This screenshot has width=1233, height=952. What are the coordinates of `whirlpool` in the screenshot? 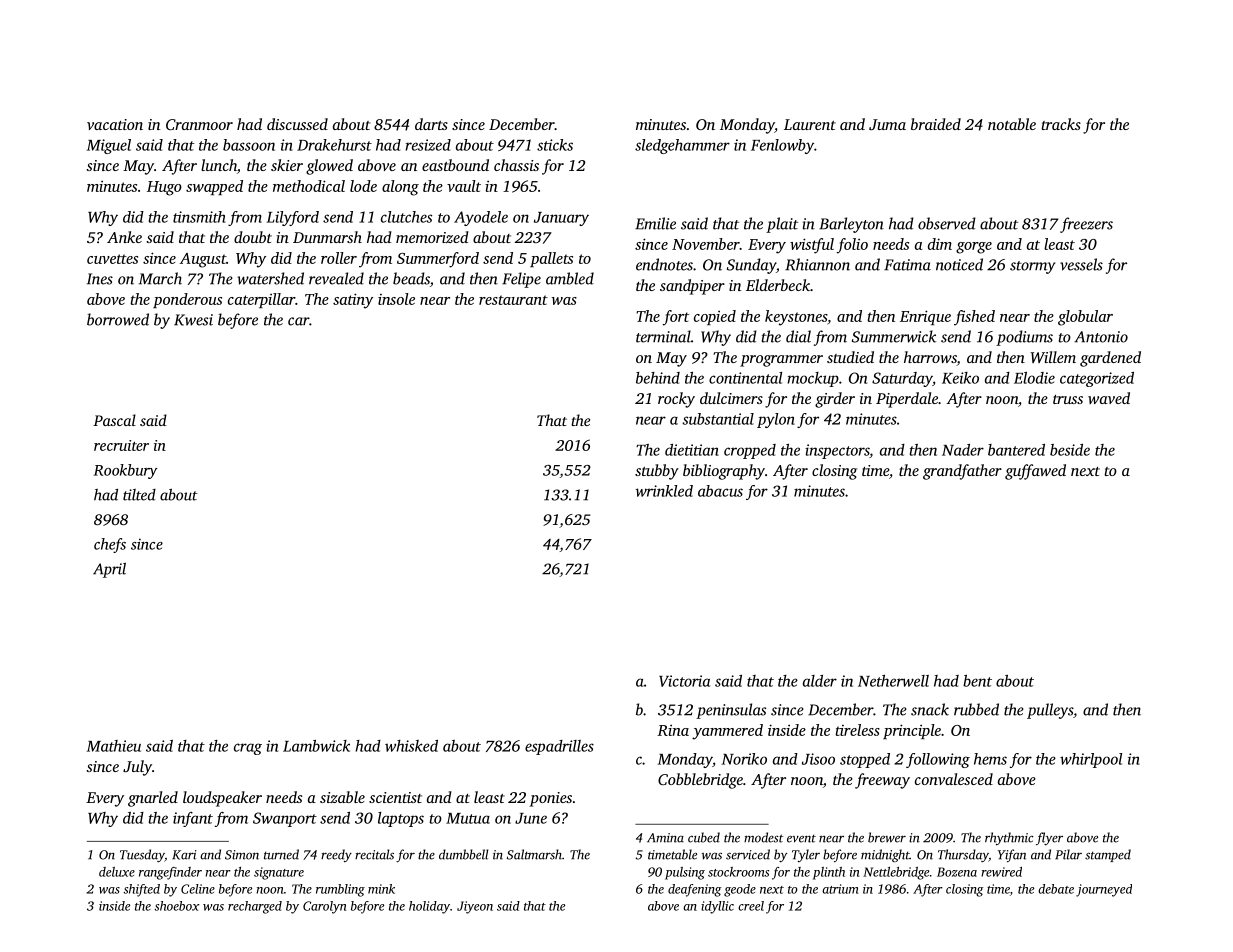 It's located at (1091, 760).
